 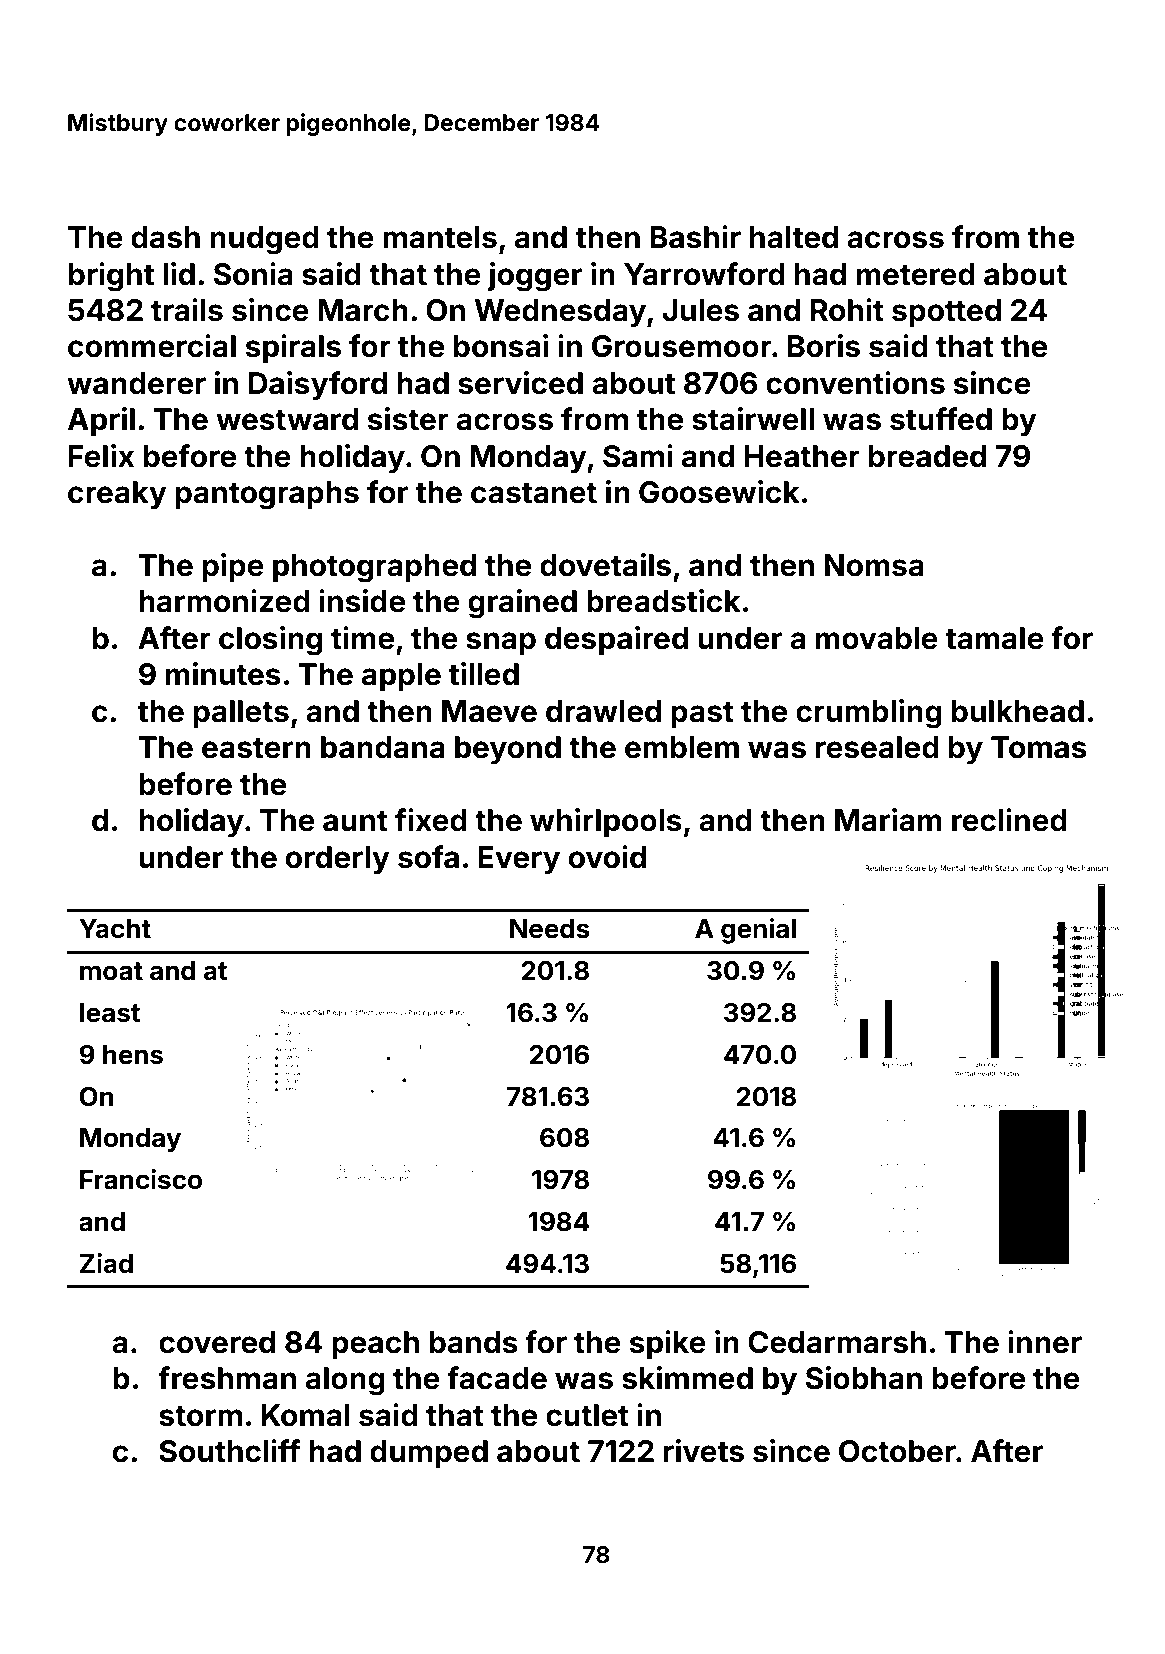 I want to click on dash, so click(x=165, y=237).
